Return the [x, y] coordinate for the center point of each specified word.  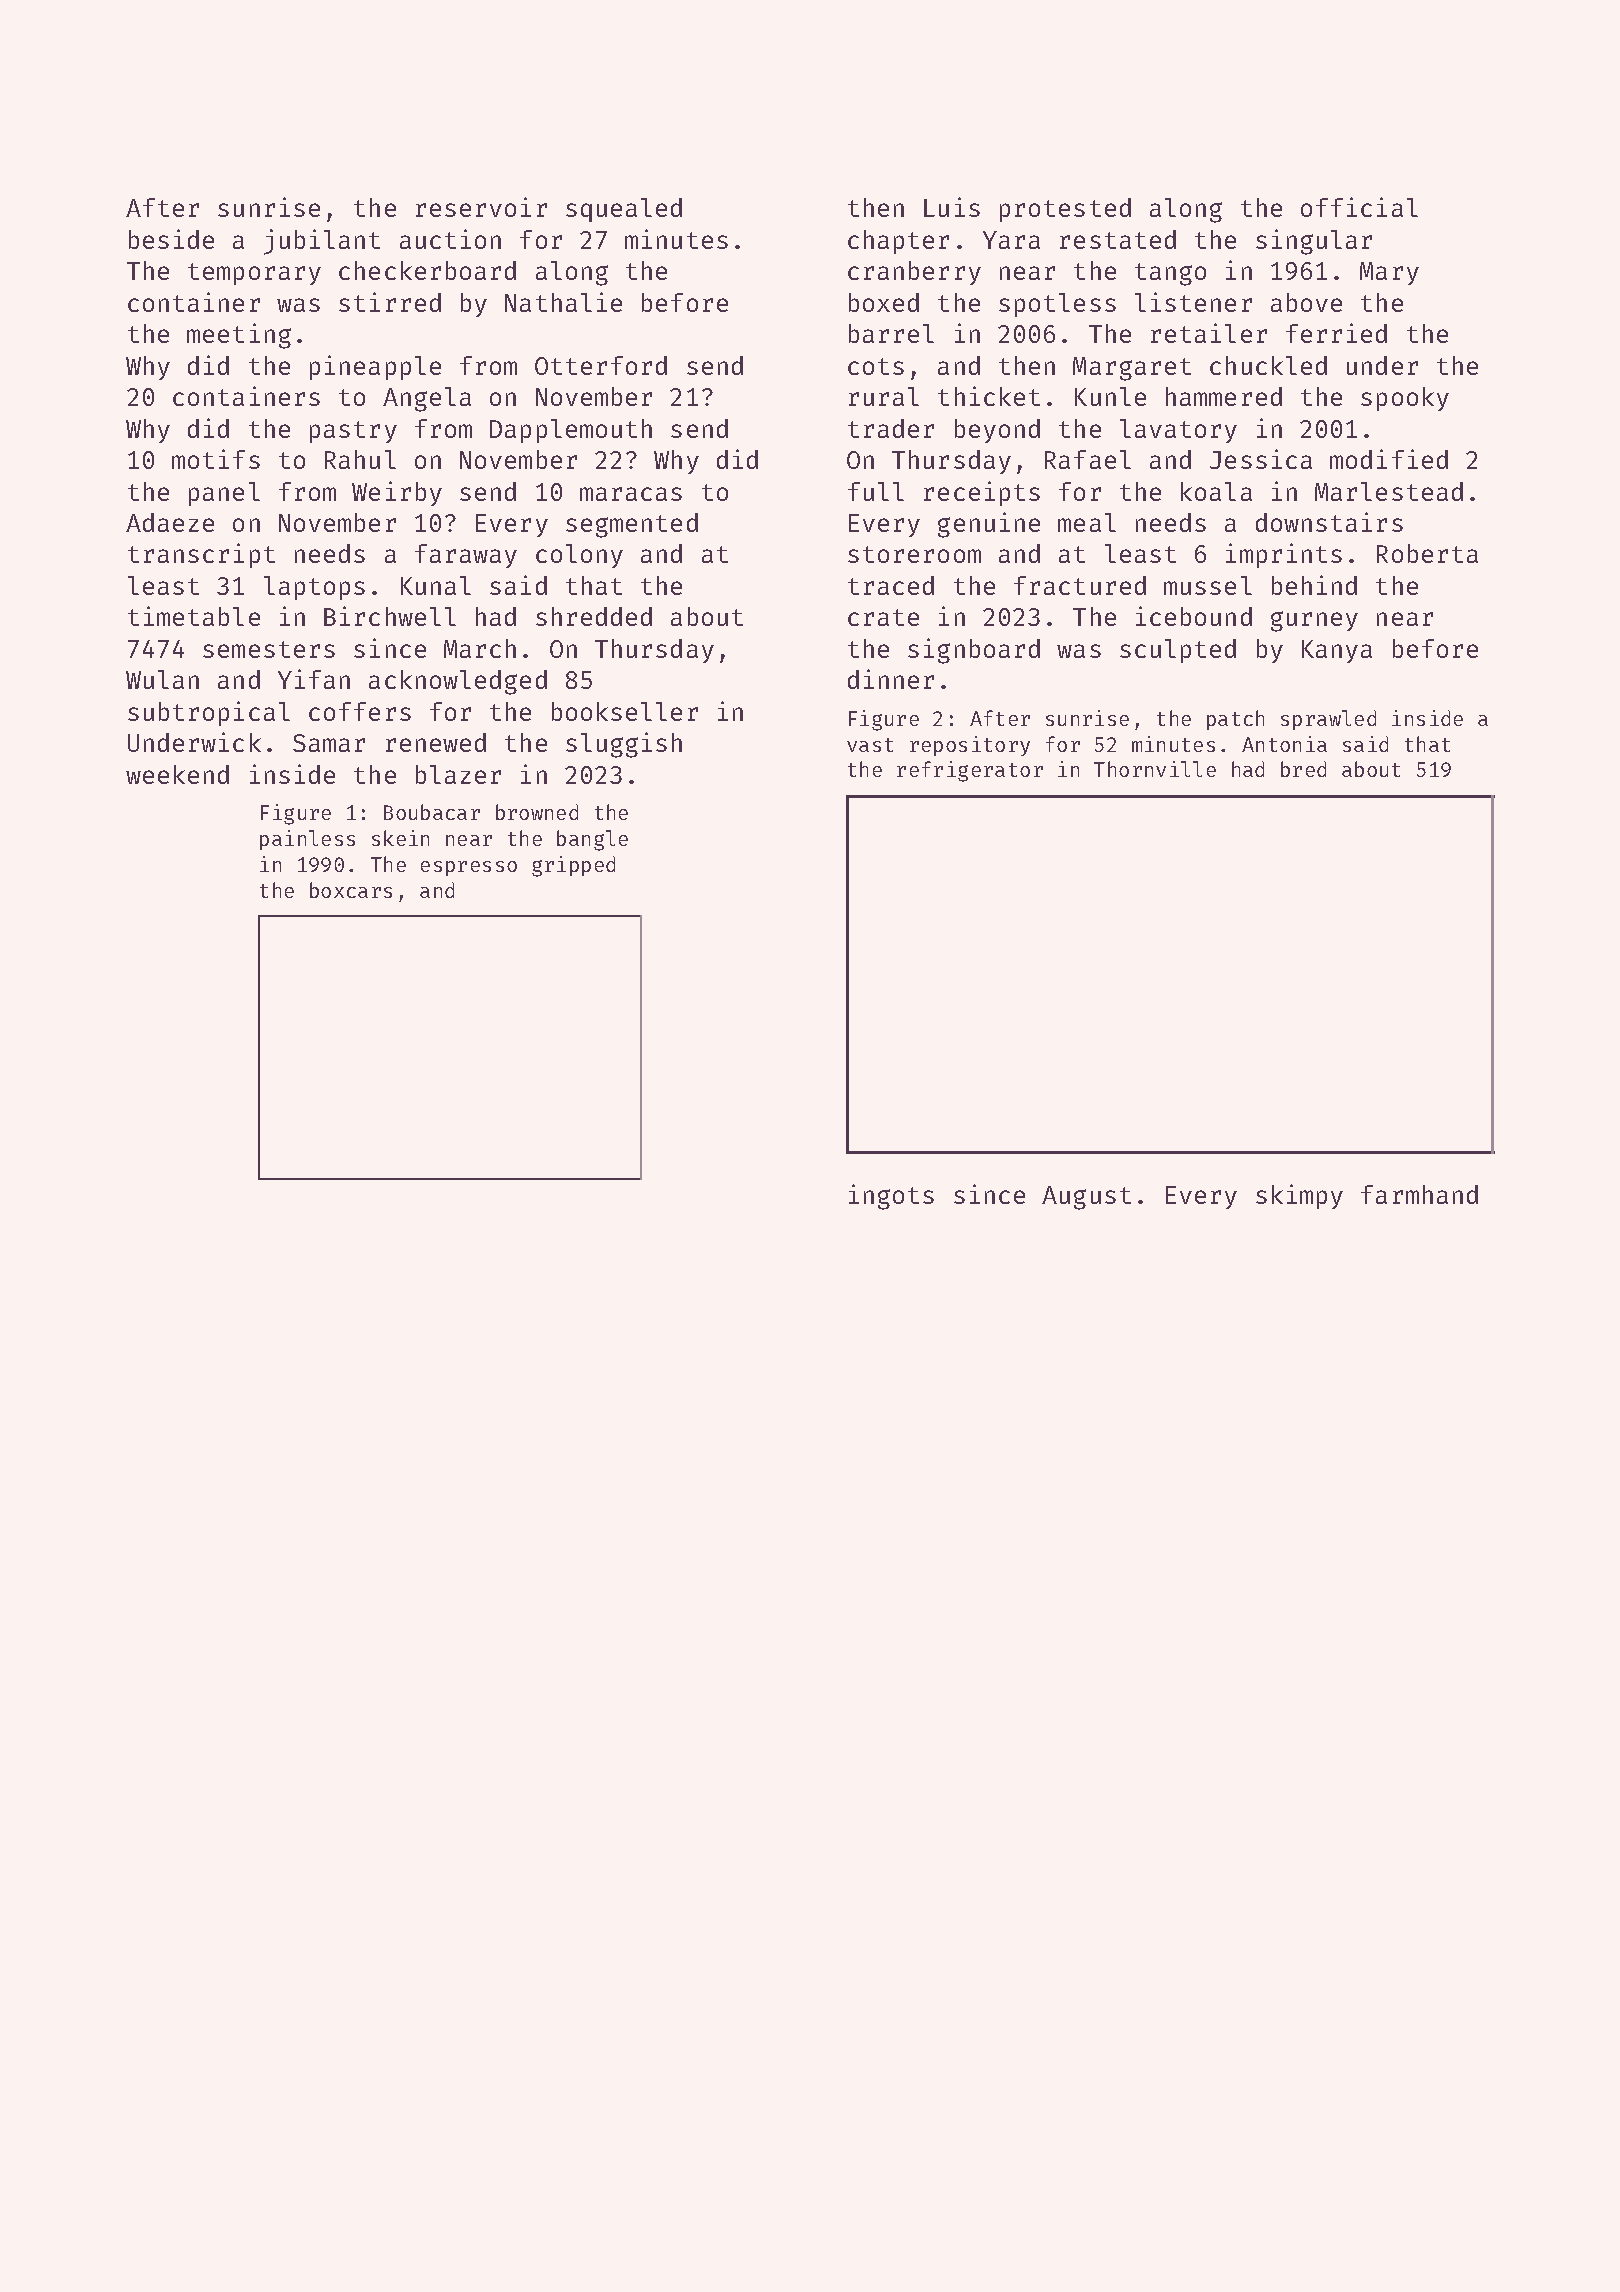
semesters [269, 649]
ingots [891, 1197]
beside [171, 239]
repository [970, 746]
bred [1303, 769]
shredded [594, 616]
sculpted [1178, 651]
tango [1170, 274]
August [1086, 1198]
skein [400, 838]
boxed [884, 302]
